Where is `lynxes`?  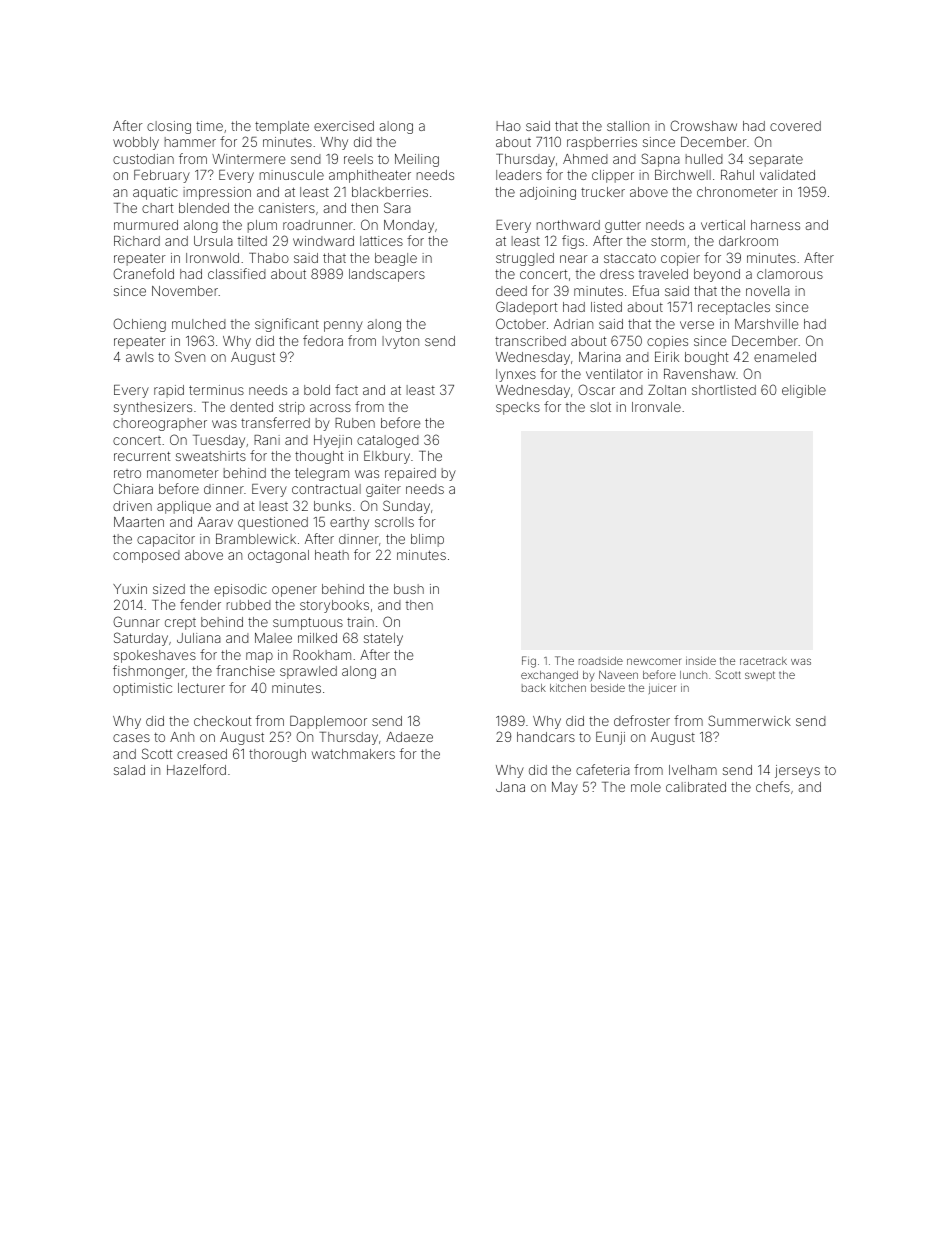 lynxes is located at coordinates (516, 375).
